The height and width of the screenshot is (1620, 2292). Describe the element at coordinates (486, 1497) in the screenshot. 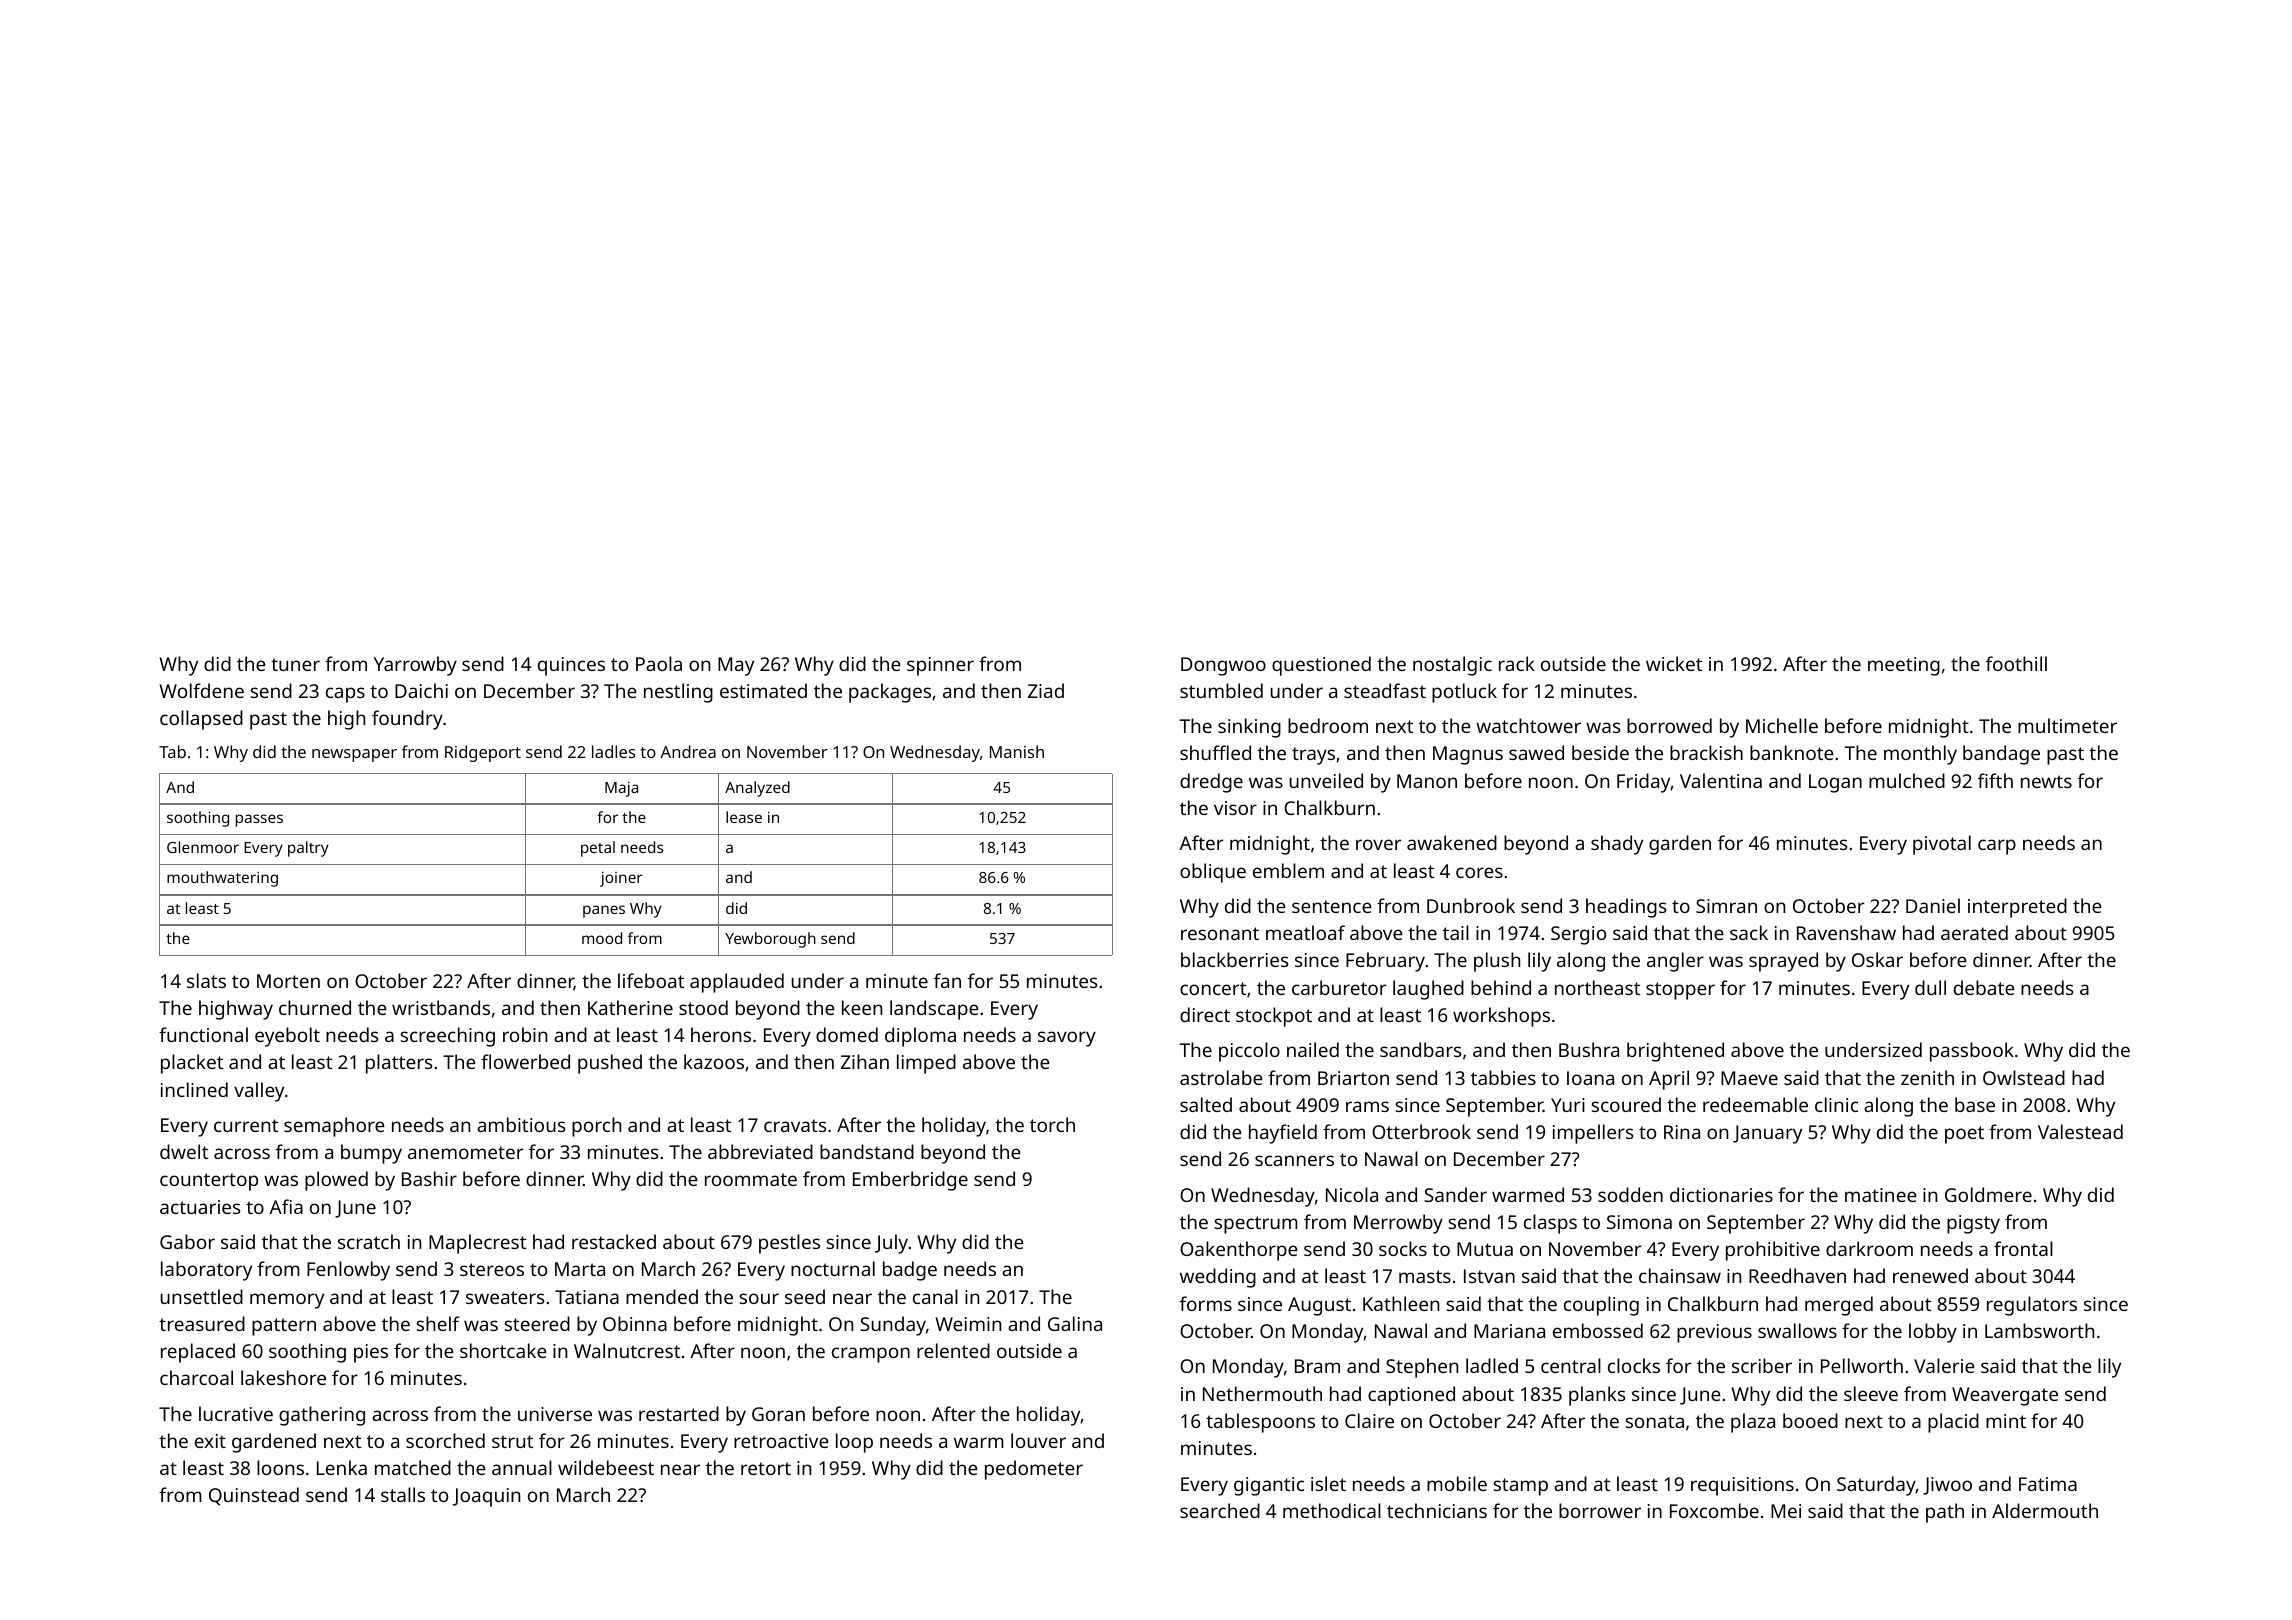

I see `Joaquin` at that location.
